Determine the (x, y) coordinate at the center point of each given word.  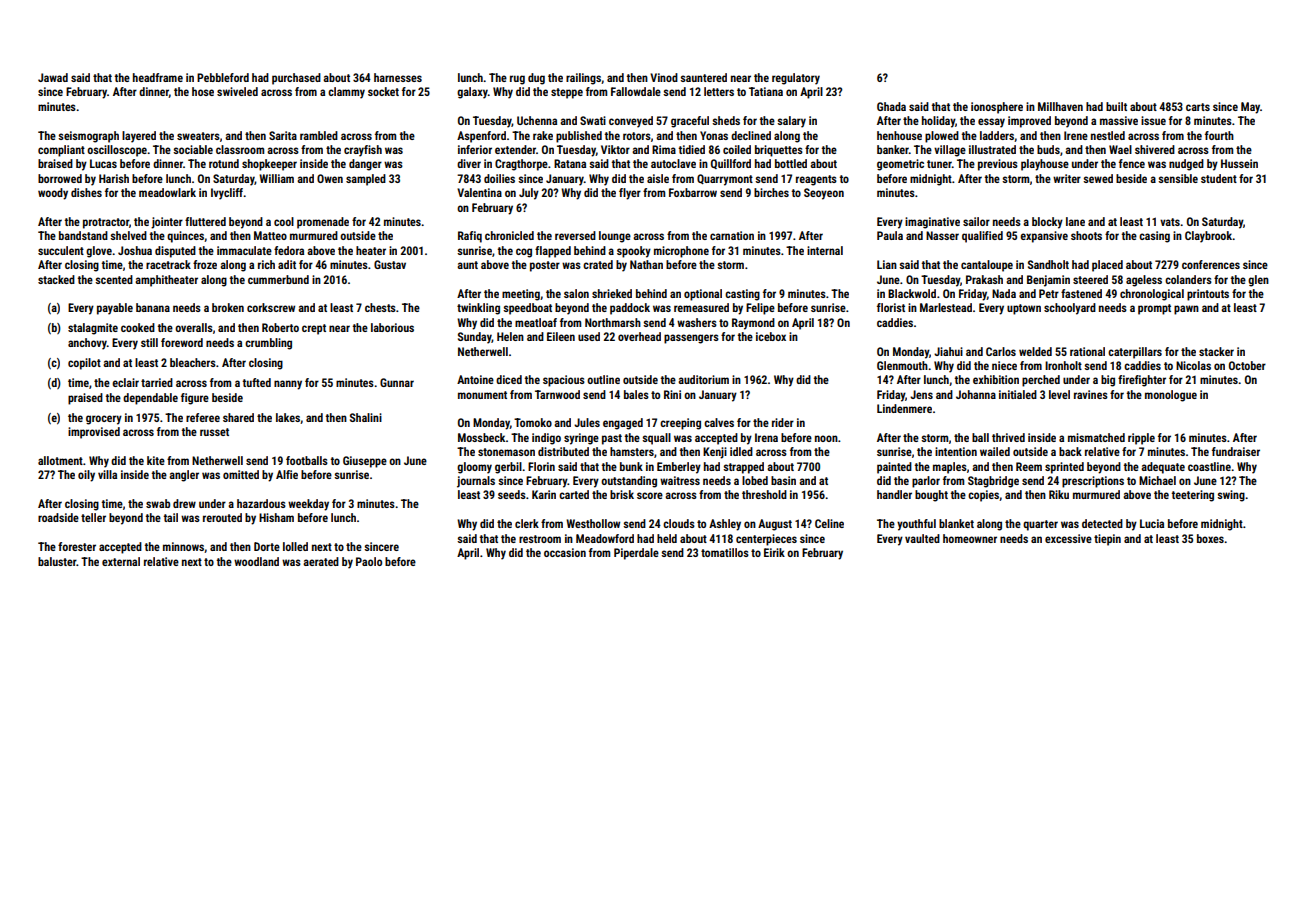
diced (509, 379)
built (1116, 106)
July (529, 194)
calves (719, 422)
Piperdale (636, 554)
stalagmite (93, 329)
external (121, 561)
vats (1170, 222)
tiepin (1107, 540)
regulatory (796, 79)
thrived (1008, 437)
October (1247, 365)
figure (195, 399)
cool (284, 221)
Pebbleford (223, 77)
